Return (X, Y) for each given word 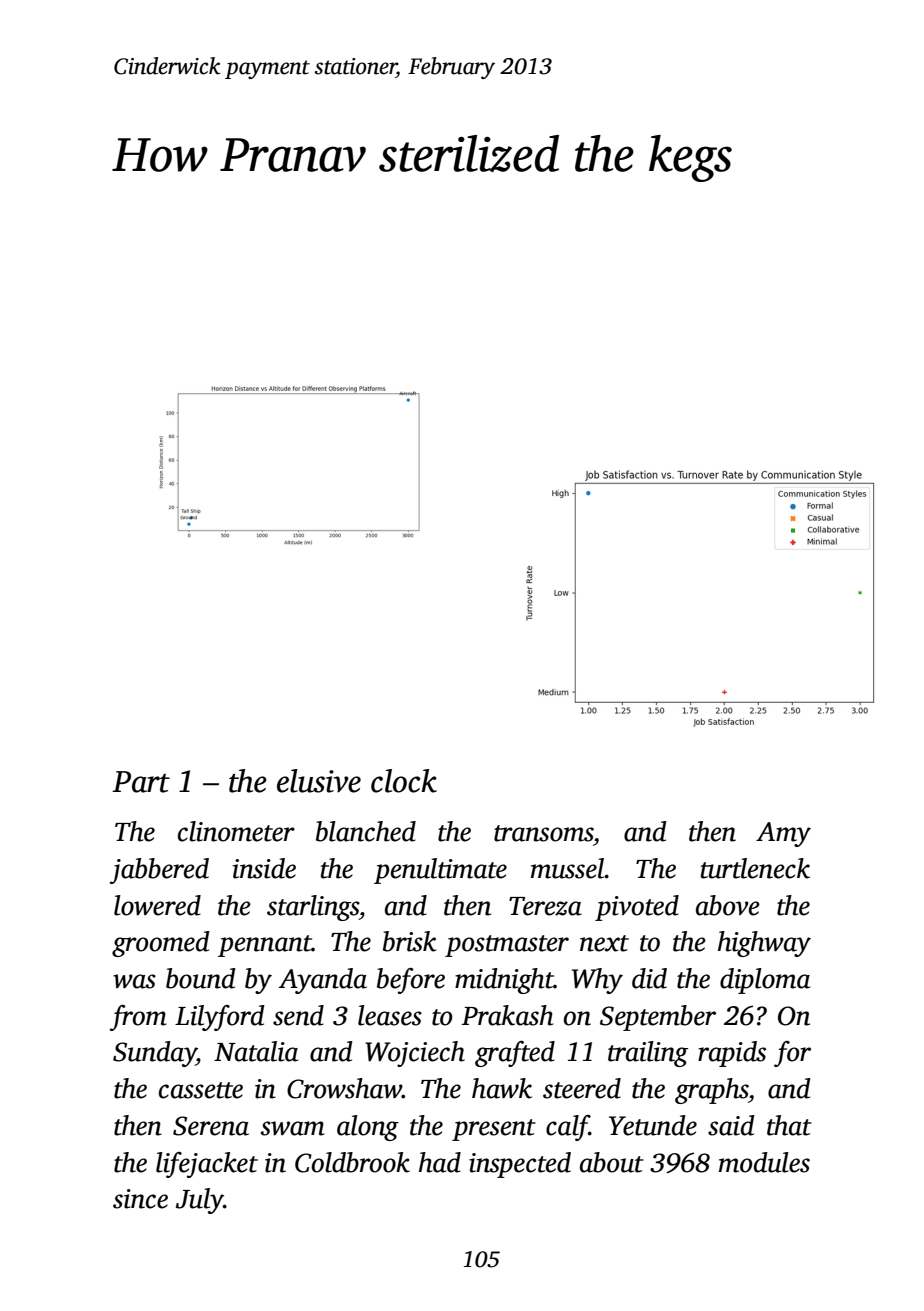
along (368, 1128)
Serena (211, 1126)
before (411, 981)
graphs (712, 1091)
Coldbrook (352, 1162)
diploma (765, 981)
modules (764, 1162)
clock (404, 781)
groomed (161, 944)
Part (141, 782)
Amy (783, 834)
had (440, 1162)
